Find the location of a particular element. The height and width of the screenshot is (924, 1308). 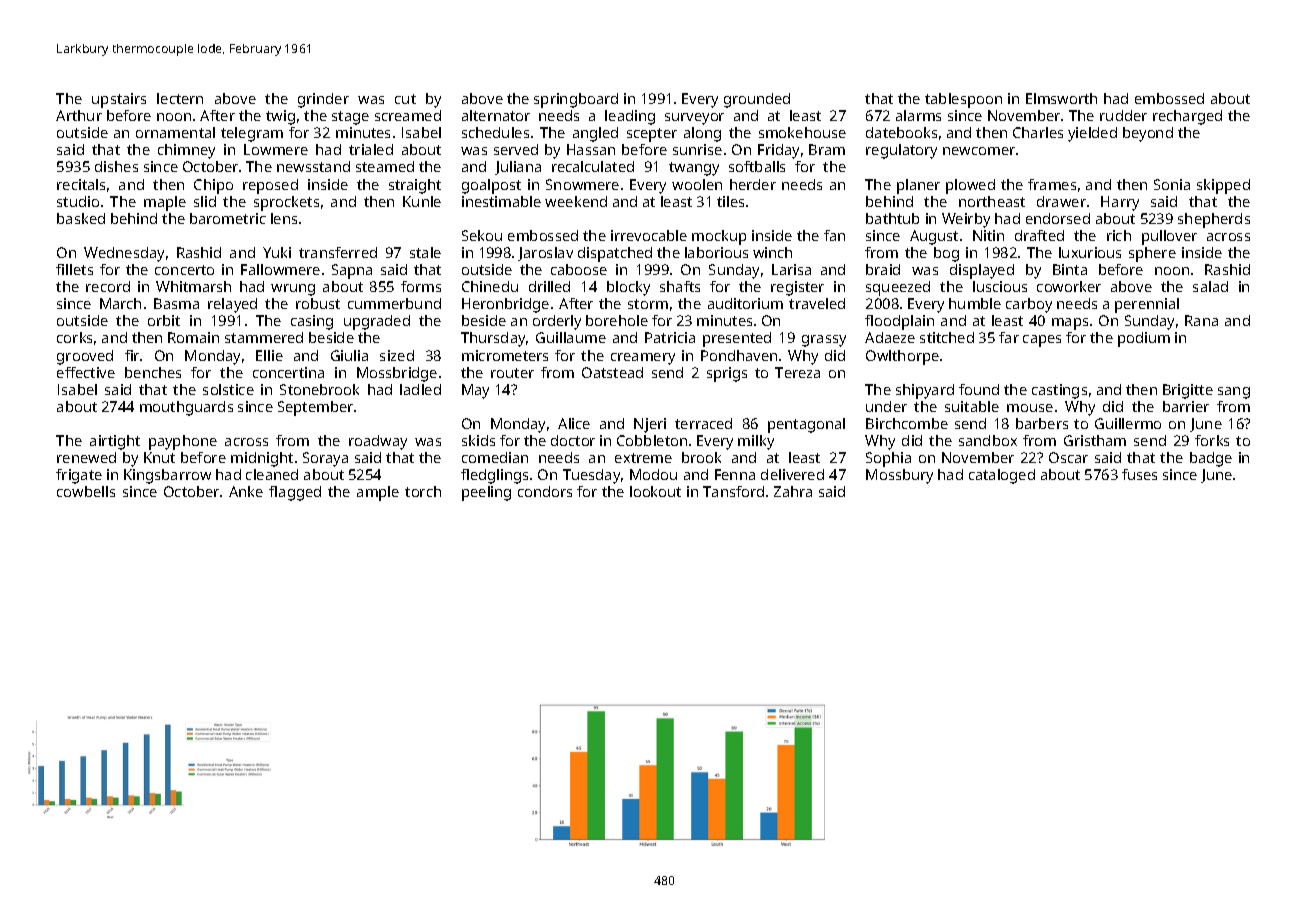

Soraya is located at coordinates (325, 459).
